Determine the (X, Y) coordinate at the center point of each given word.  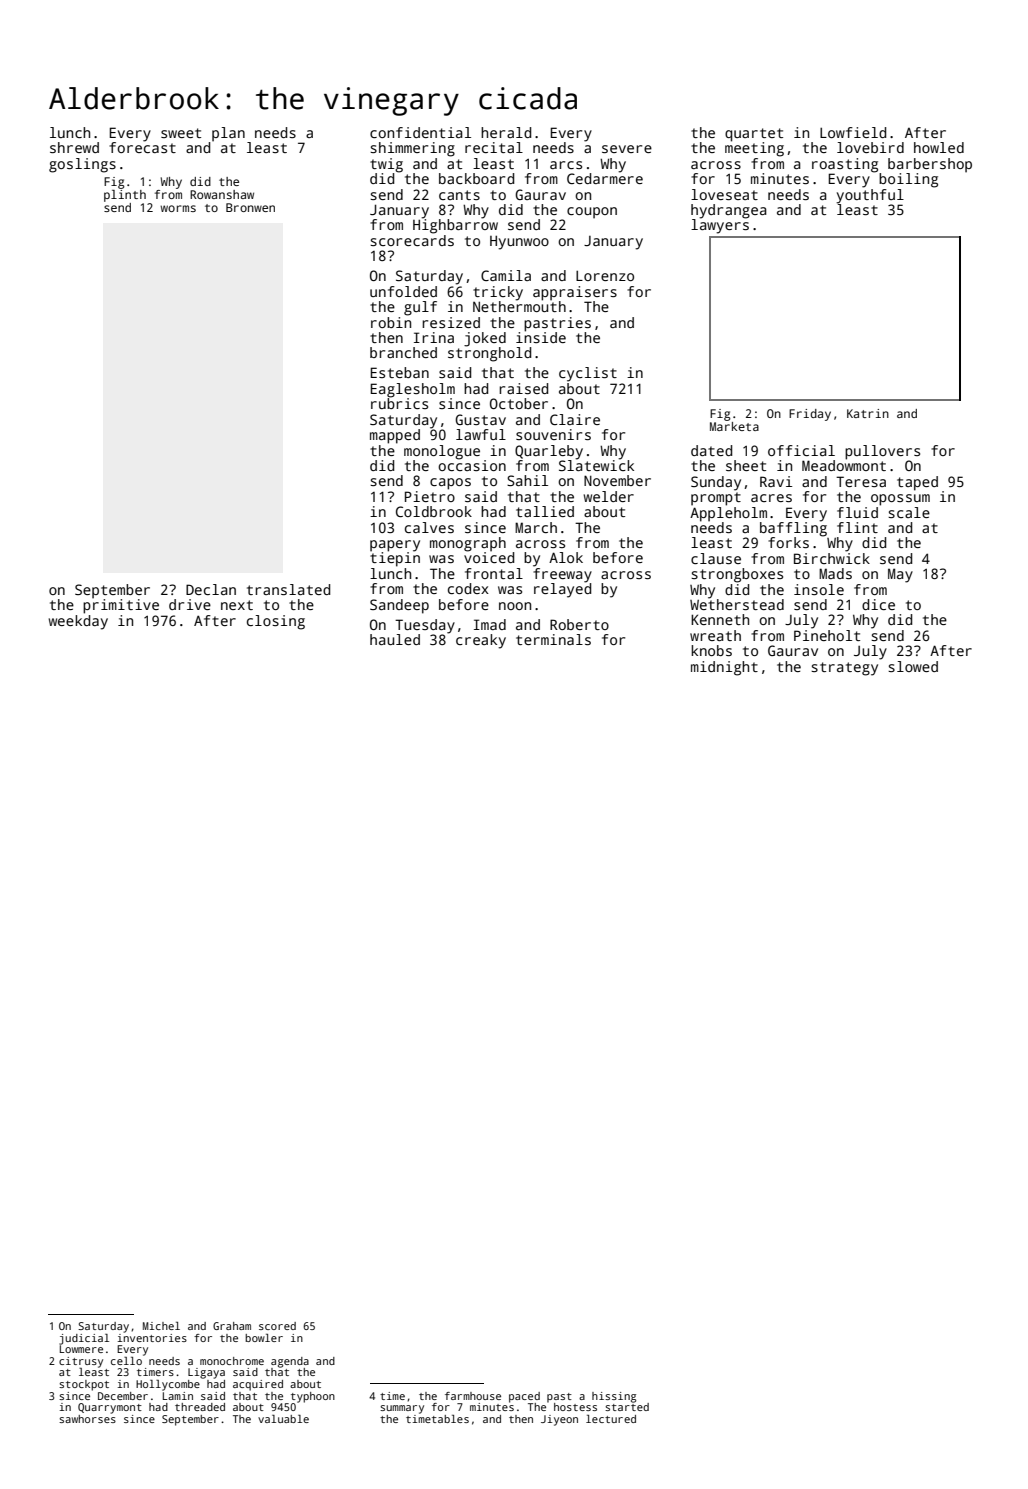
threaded (200, 1407)
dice (878, 604)
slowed (913, 666)
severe (627, 149)
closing (276, 622)
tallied (545, 511)
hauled (395, 639)
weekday (78, 622)
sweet (181, 133)
